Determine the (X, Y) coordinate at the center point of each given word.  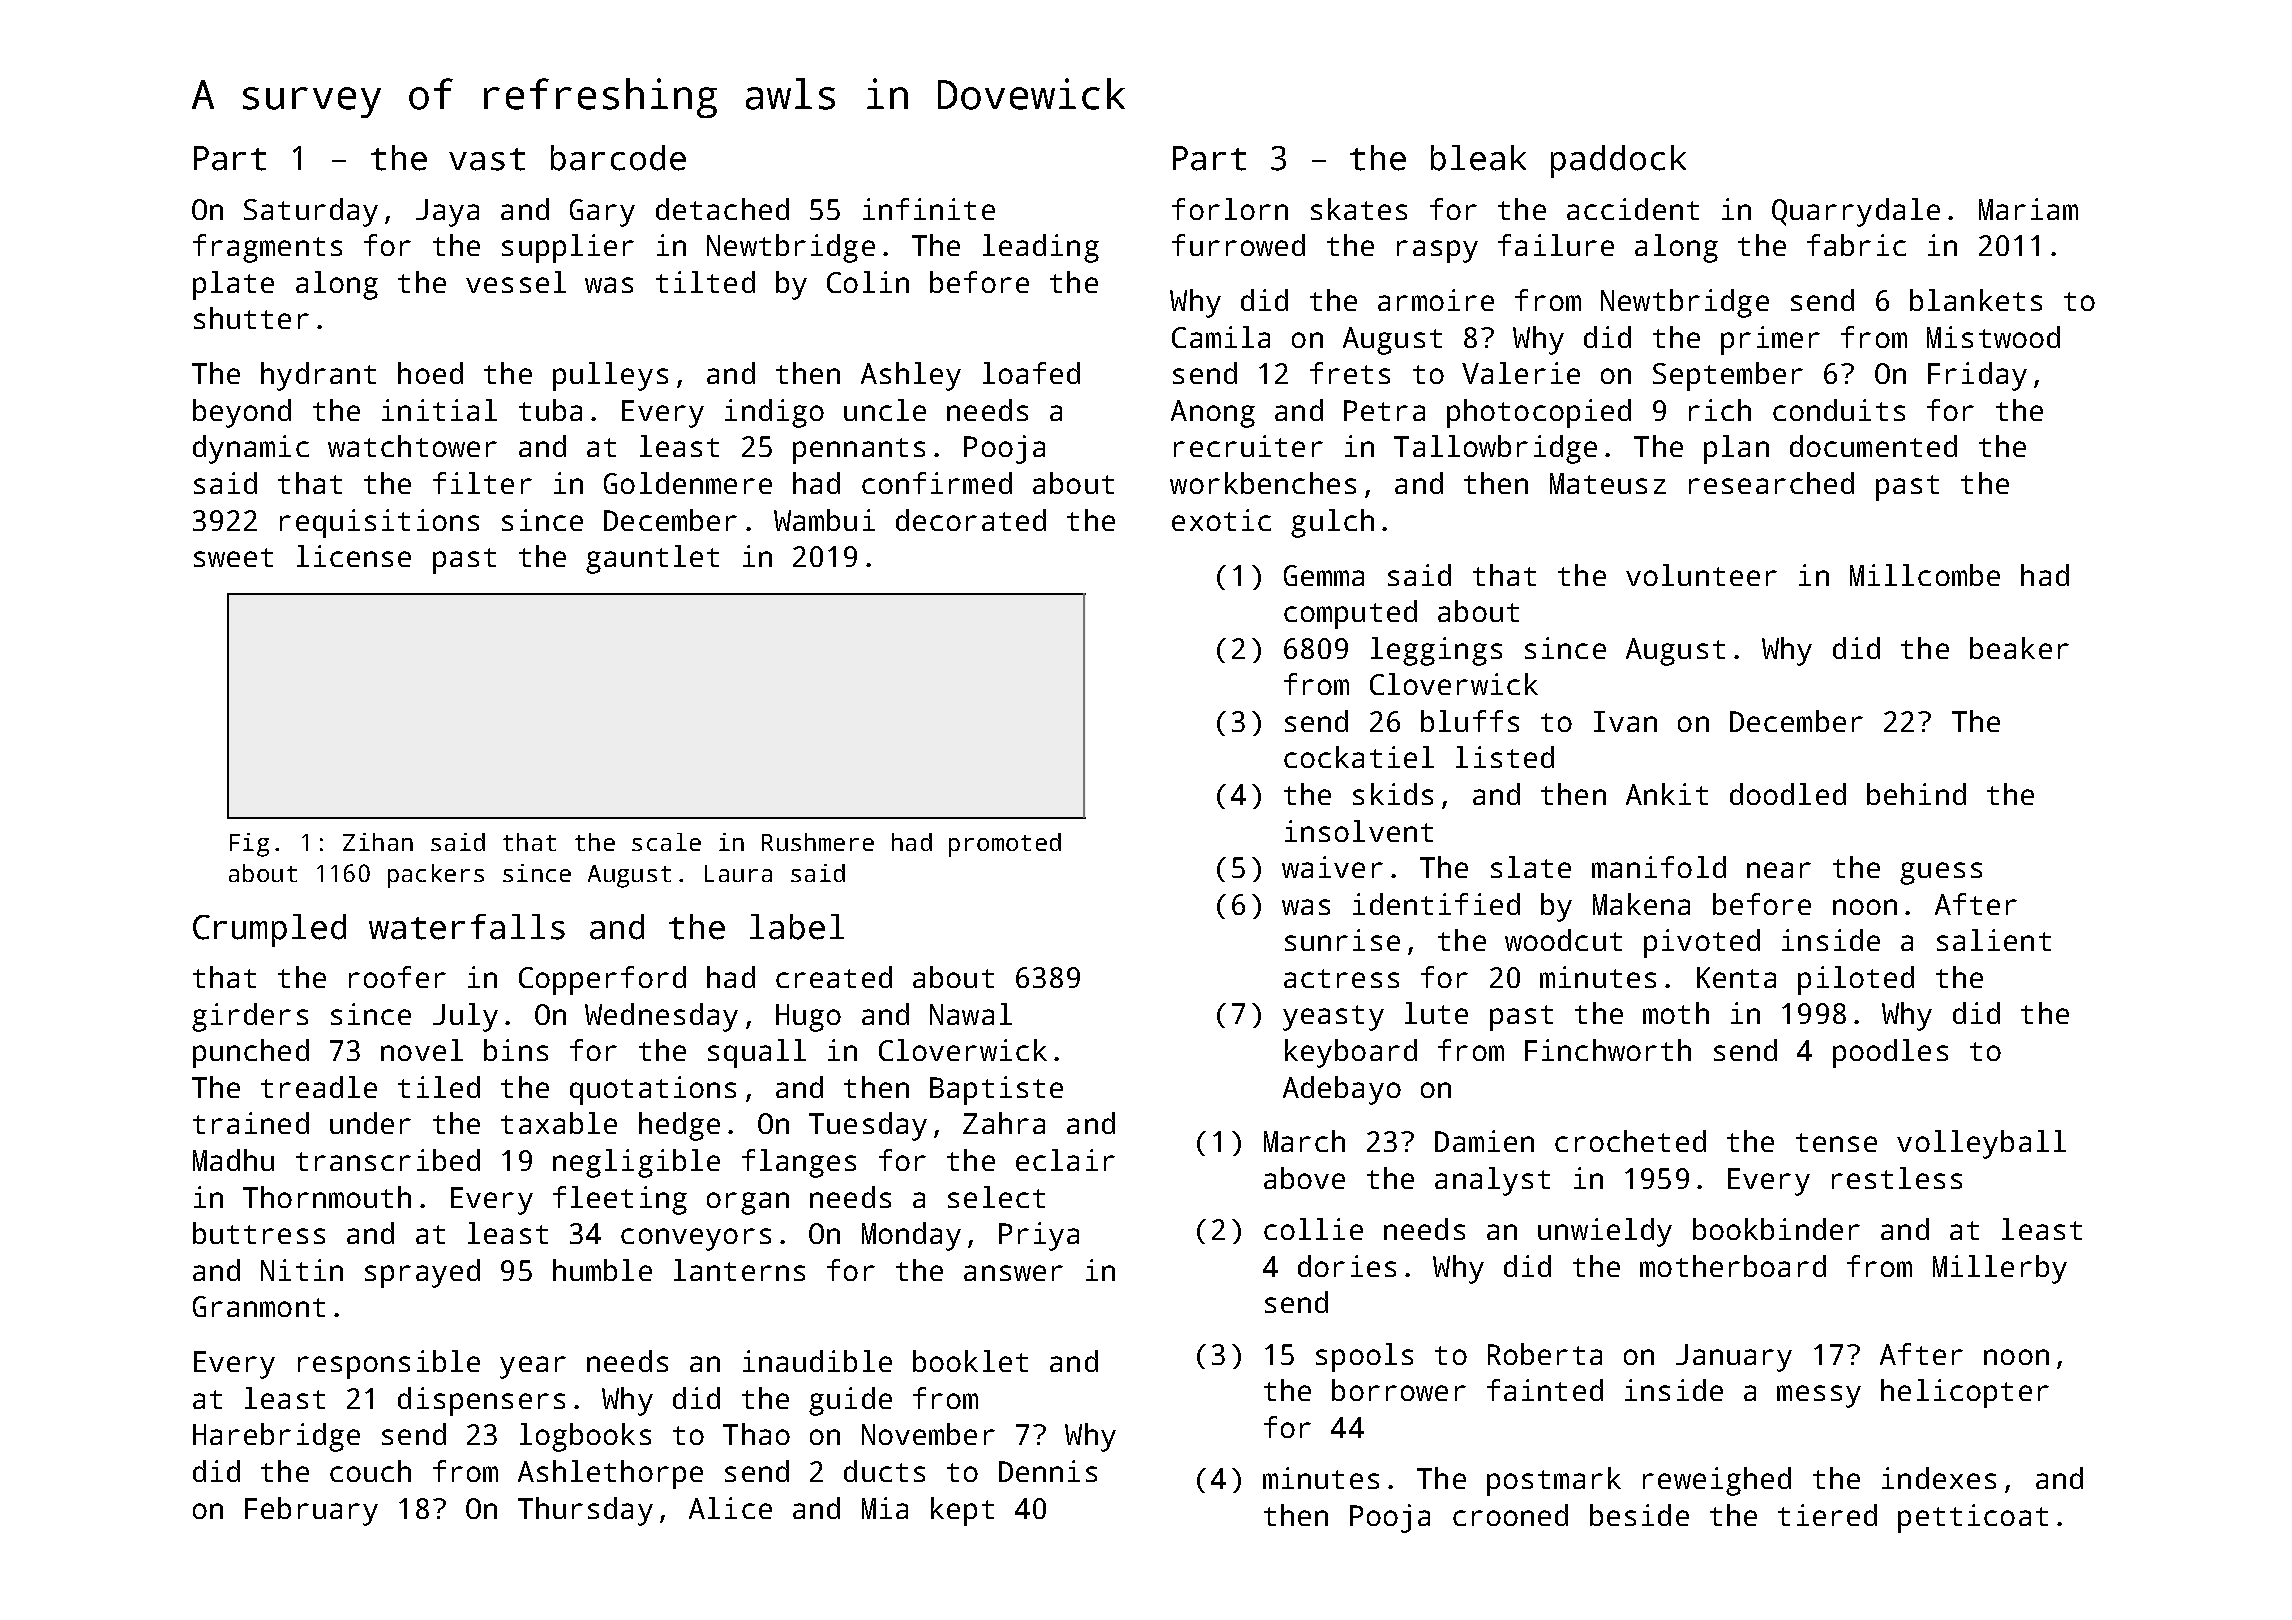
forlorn (1230, 209)
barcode (618, 158)
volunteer (1701, 575)
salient (1994, 940)
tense (1836, 1142)
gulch (1332, 523)
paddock (1618, 161)
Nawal (971, 1014)
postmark (1554, 1481)
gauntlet (652, 559)
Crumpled (269, 930)
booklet (970, 1361)
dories (1347, 1266)
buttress (259, 1233)
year (533, 1367)
